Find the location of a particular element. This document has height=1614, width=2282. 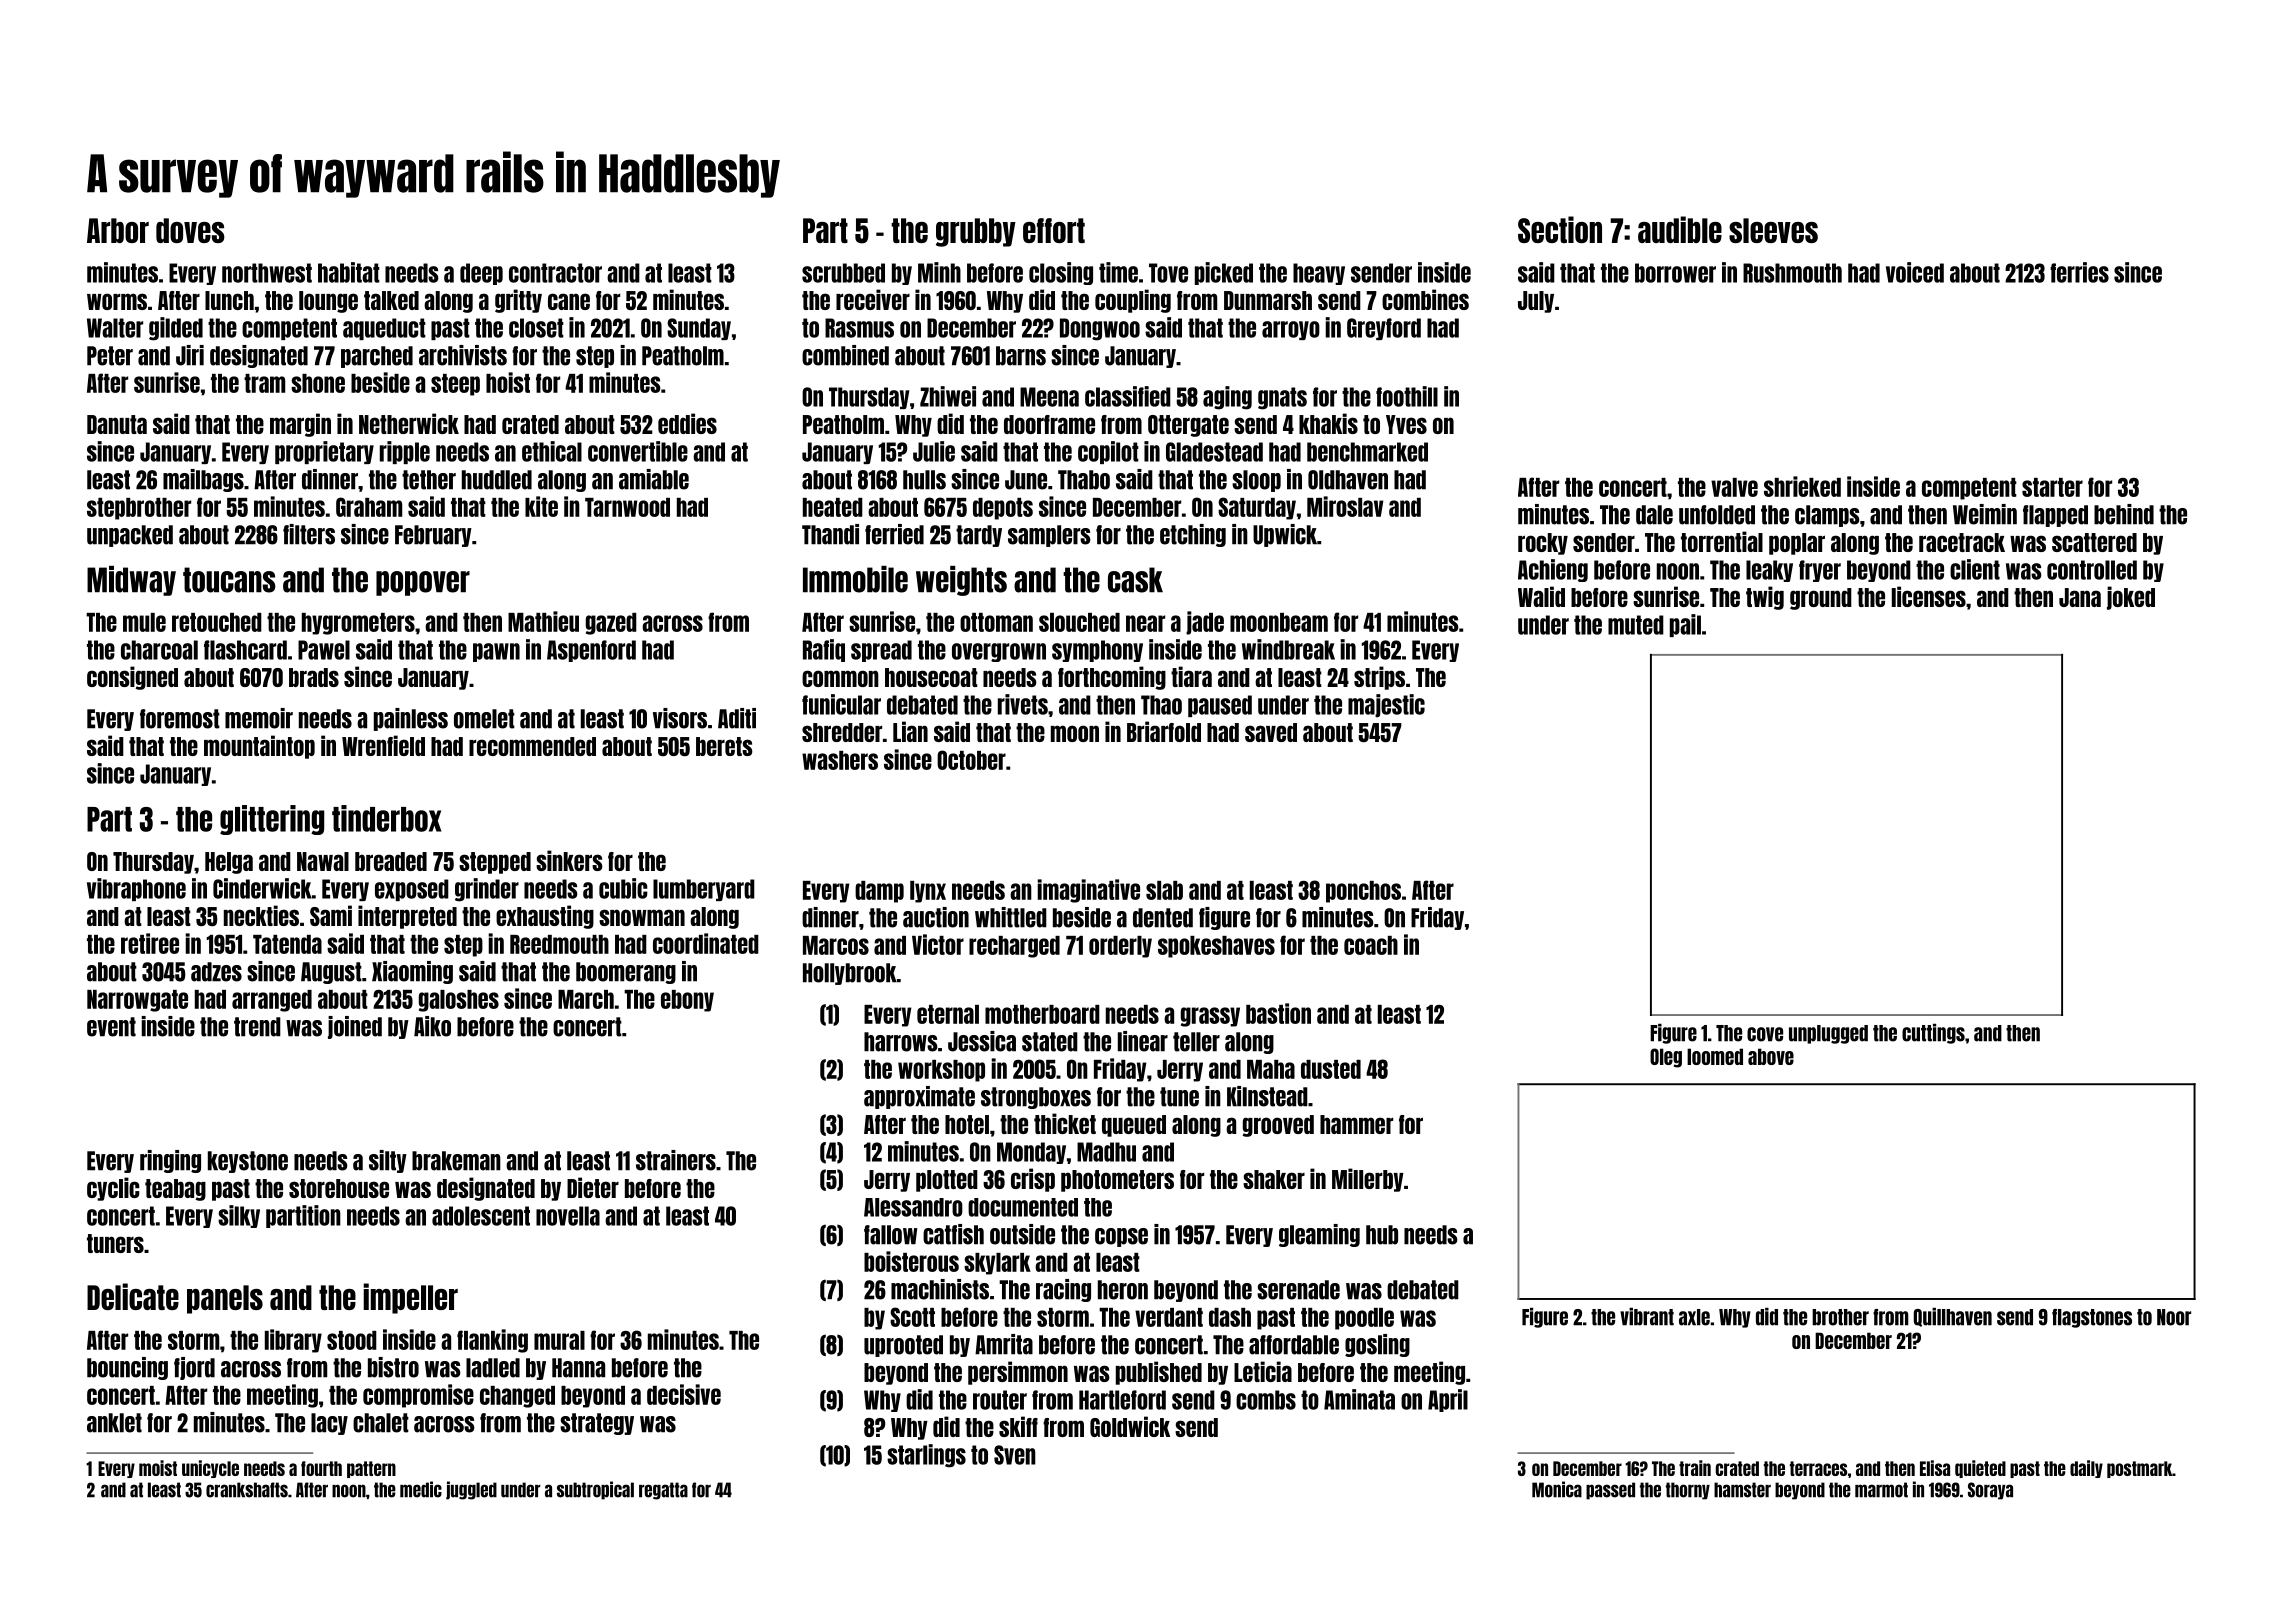

Section is located at coordinates (1560, 229).
